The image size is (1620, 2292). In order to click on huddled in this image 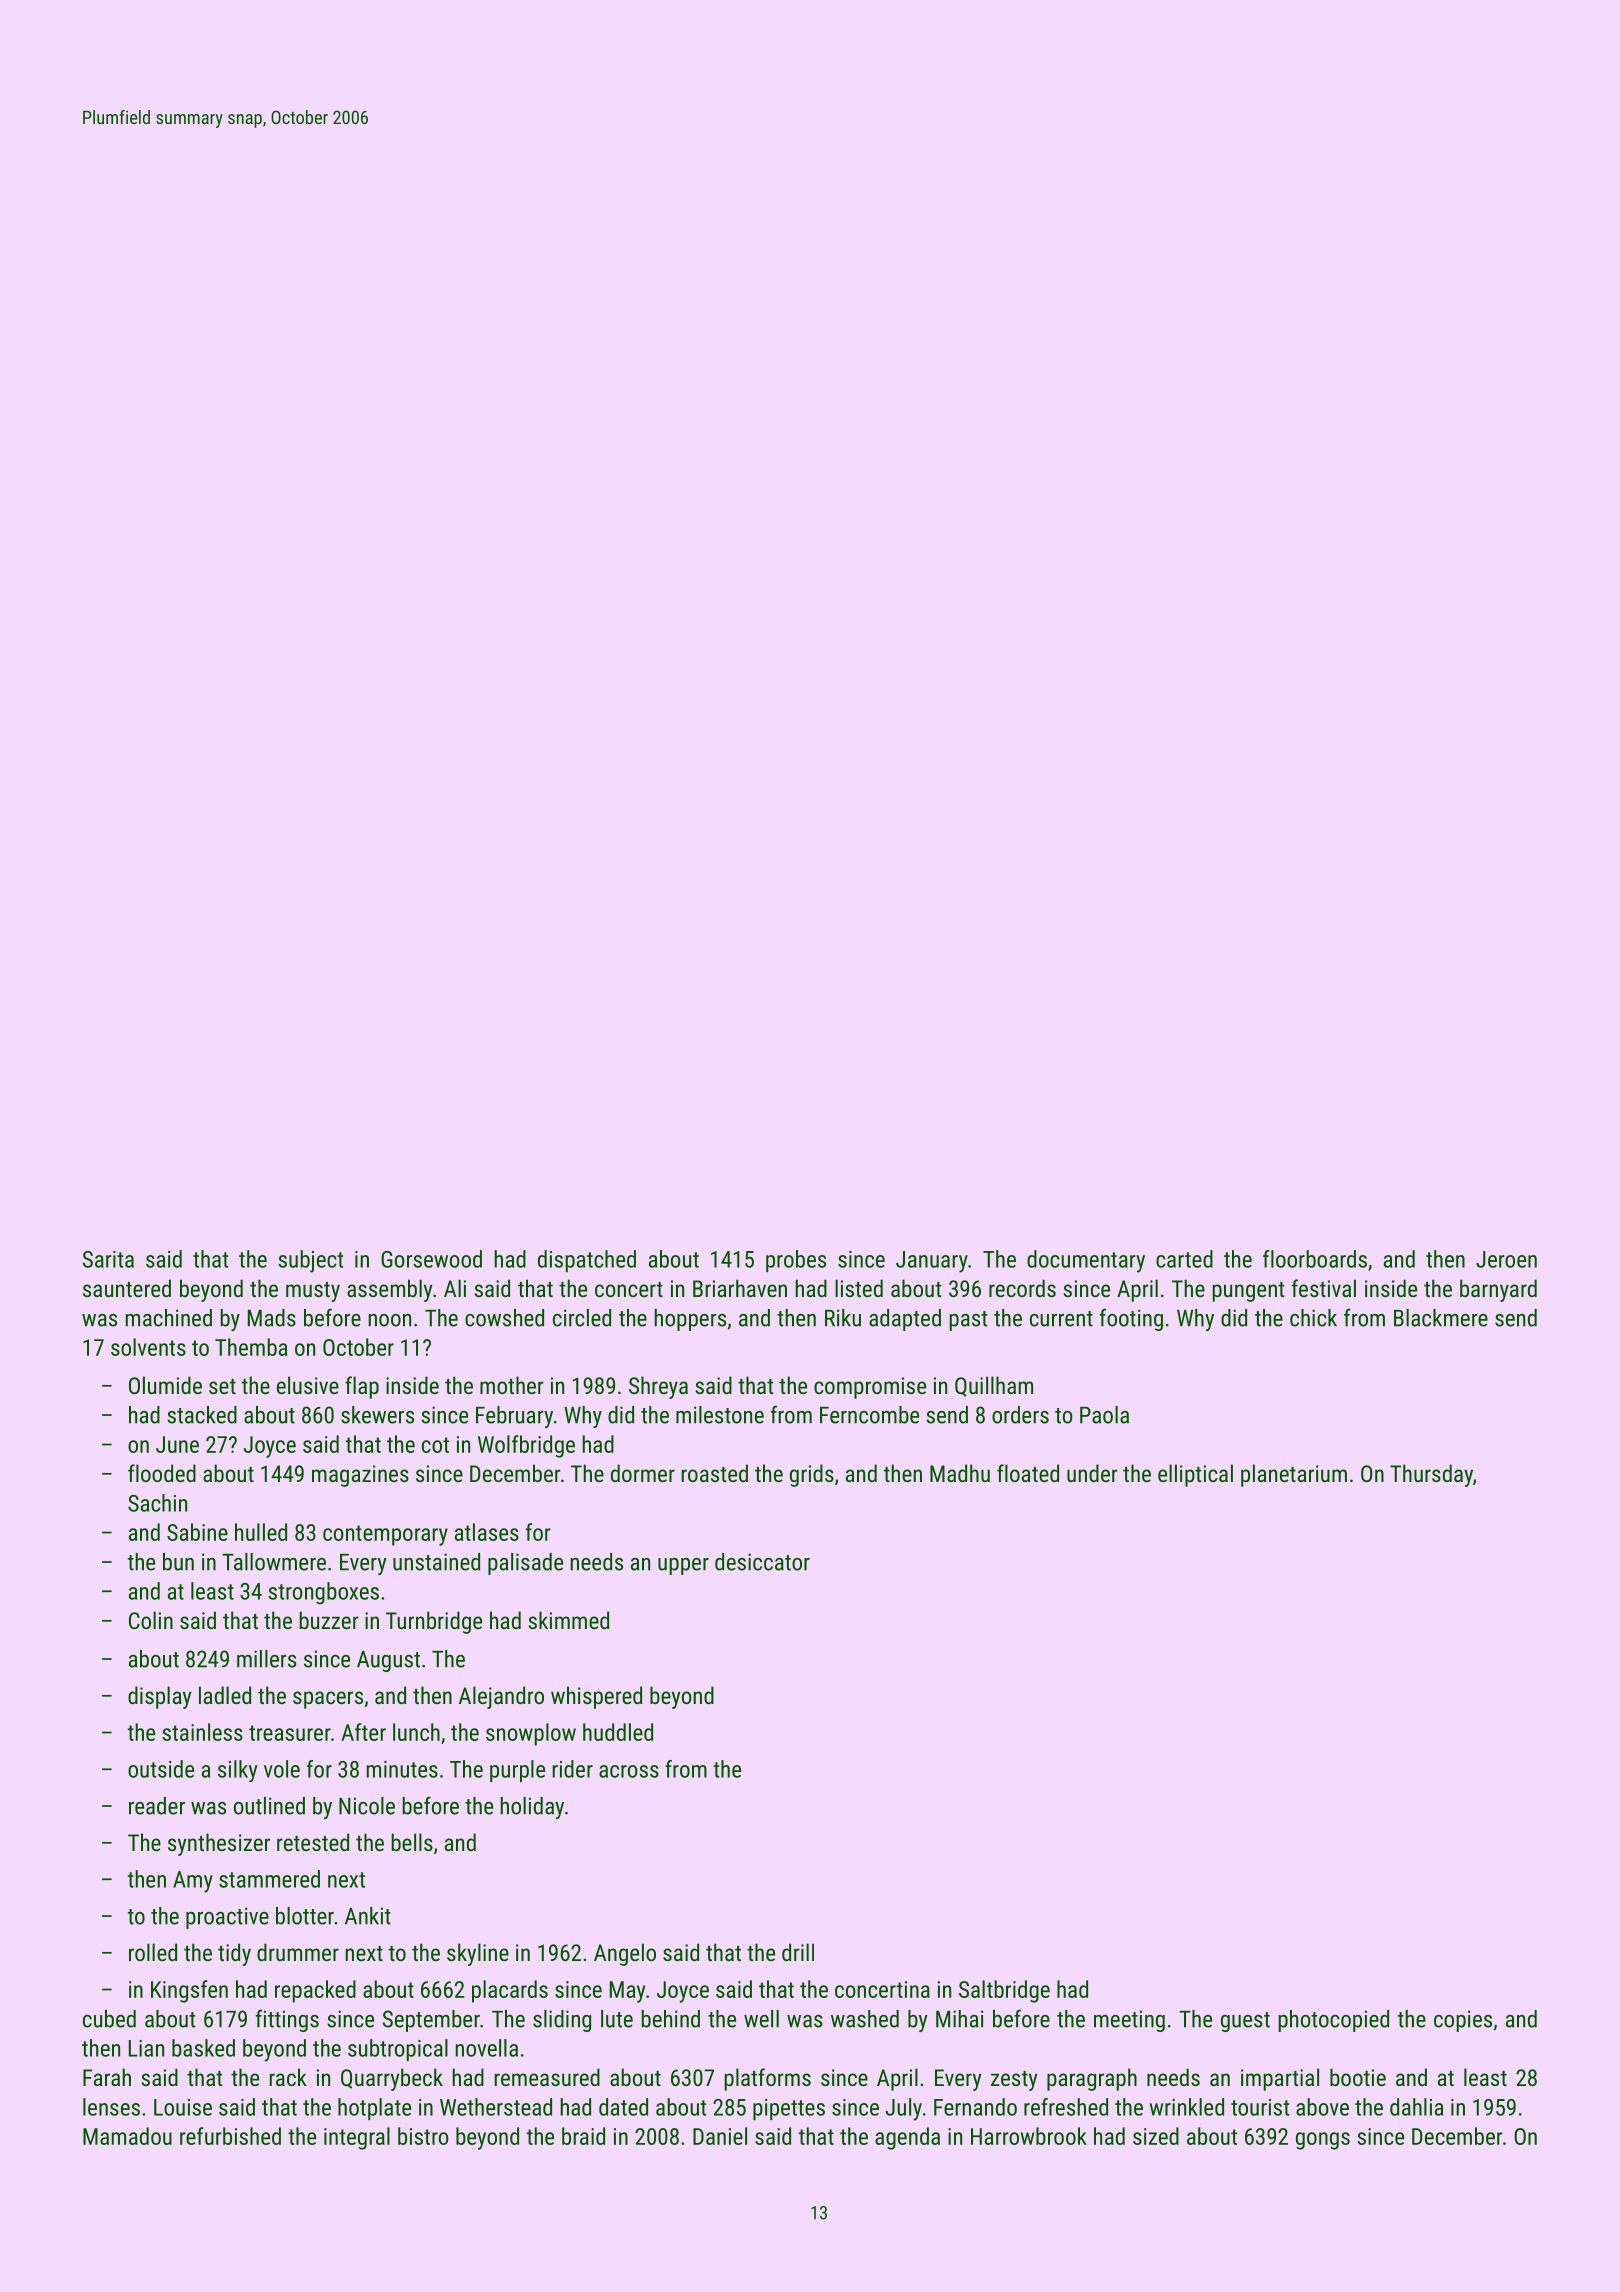, I will do `click(618, 1732)`.
